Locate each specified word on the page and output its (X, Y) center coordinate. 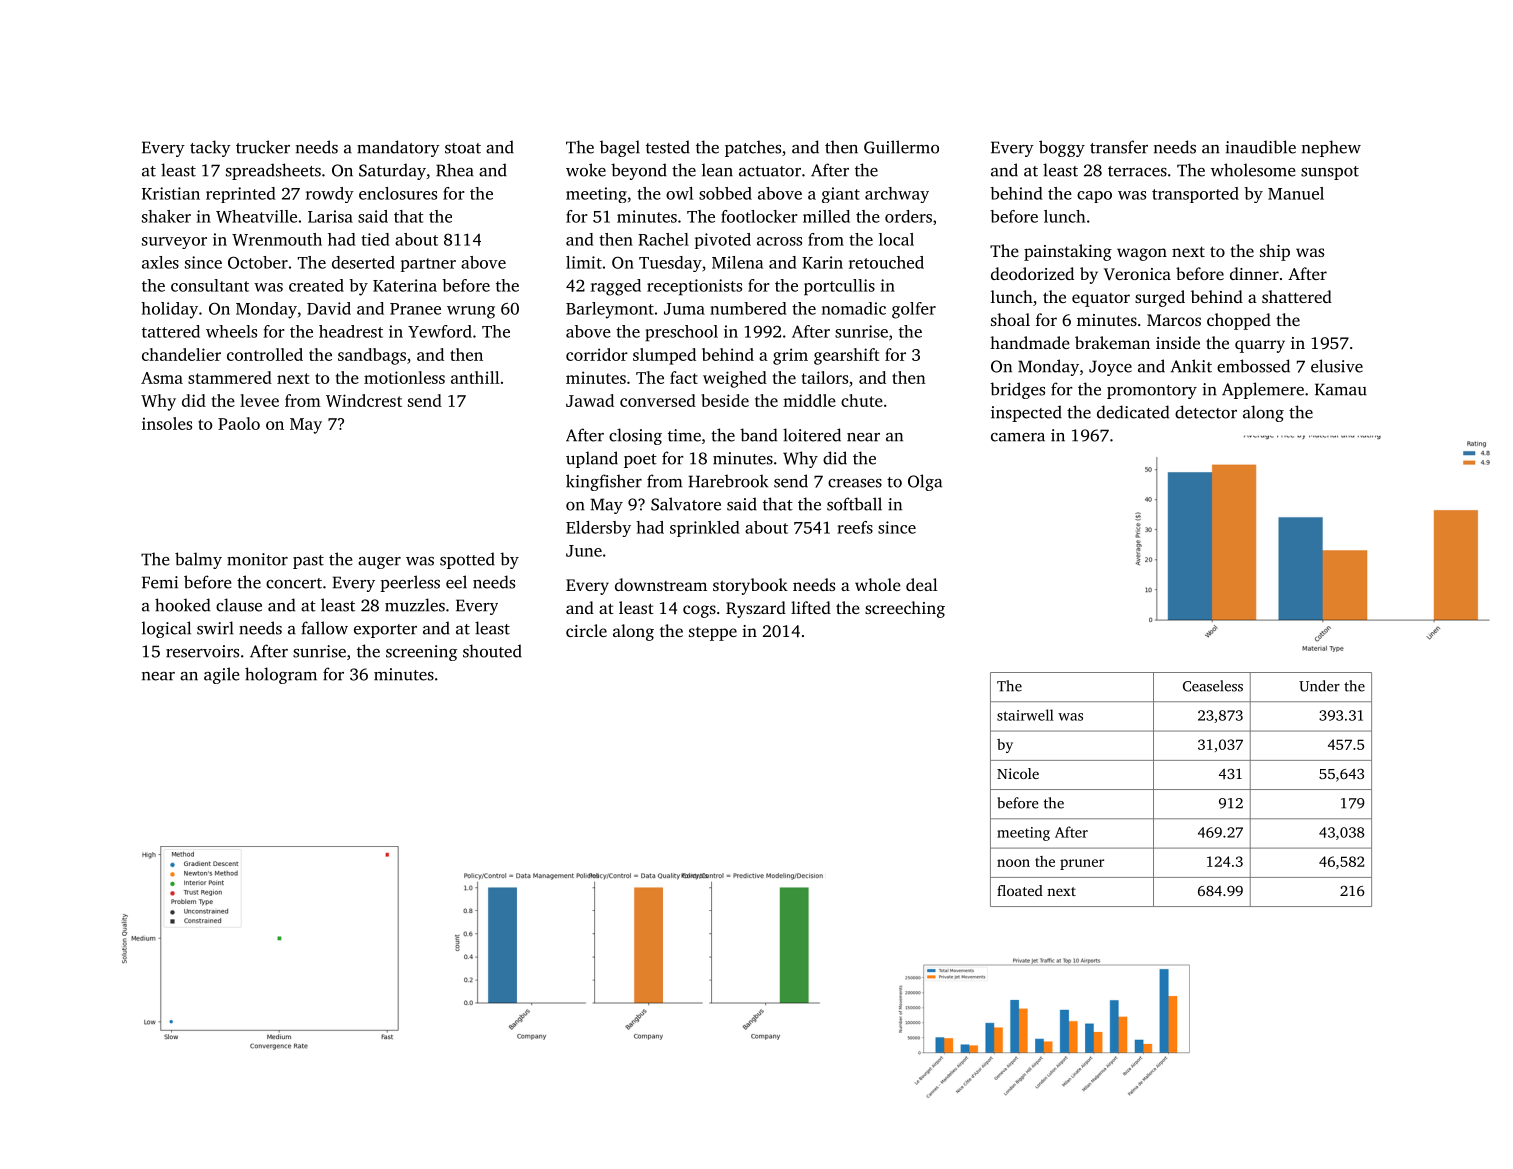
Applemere (1263, 390)
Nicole (1018, 773)
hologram (281, 675)
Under (1319, 686)
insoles (167, 423)
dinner (1254, 273)
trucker (263, 147)
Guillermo (901, 147)
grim (790, 356)
